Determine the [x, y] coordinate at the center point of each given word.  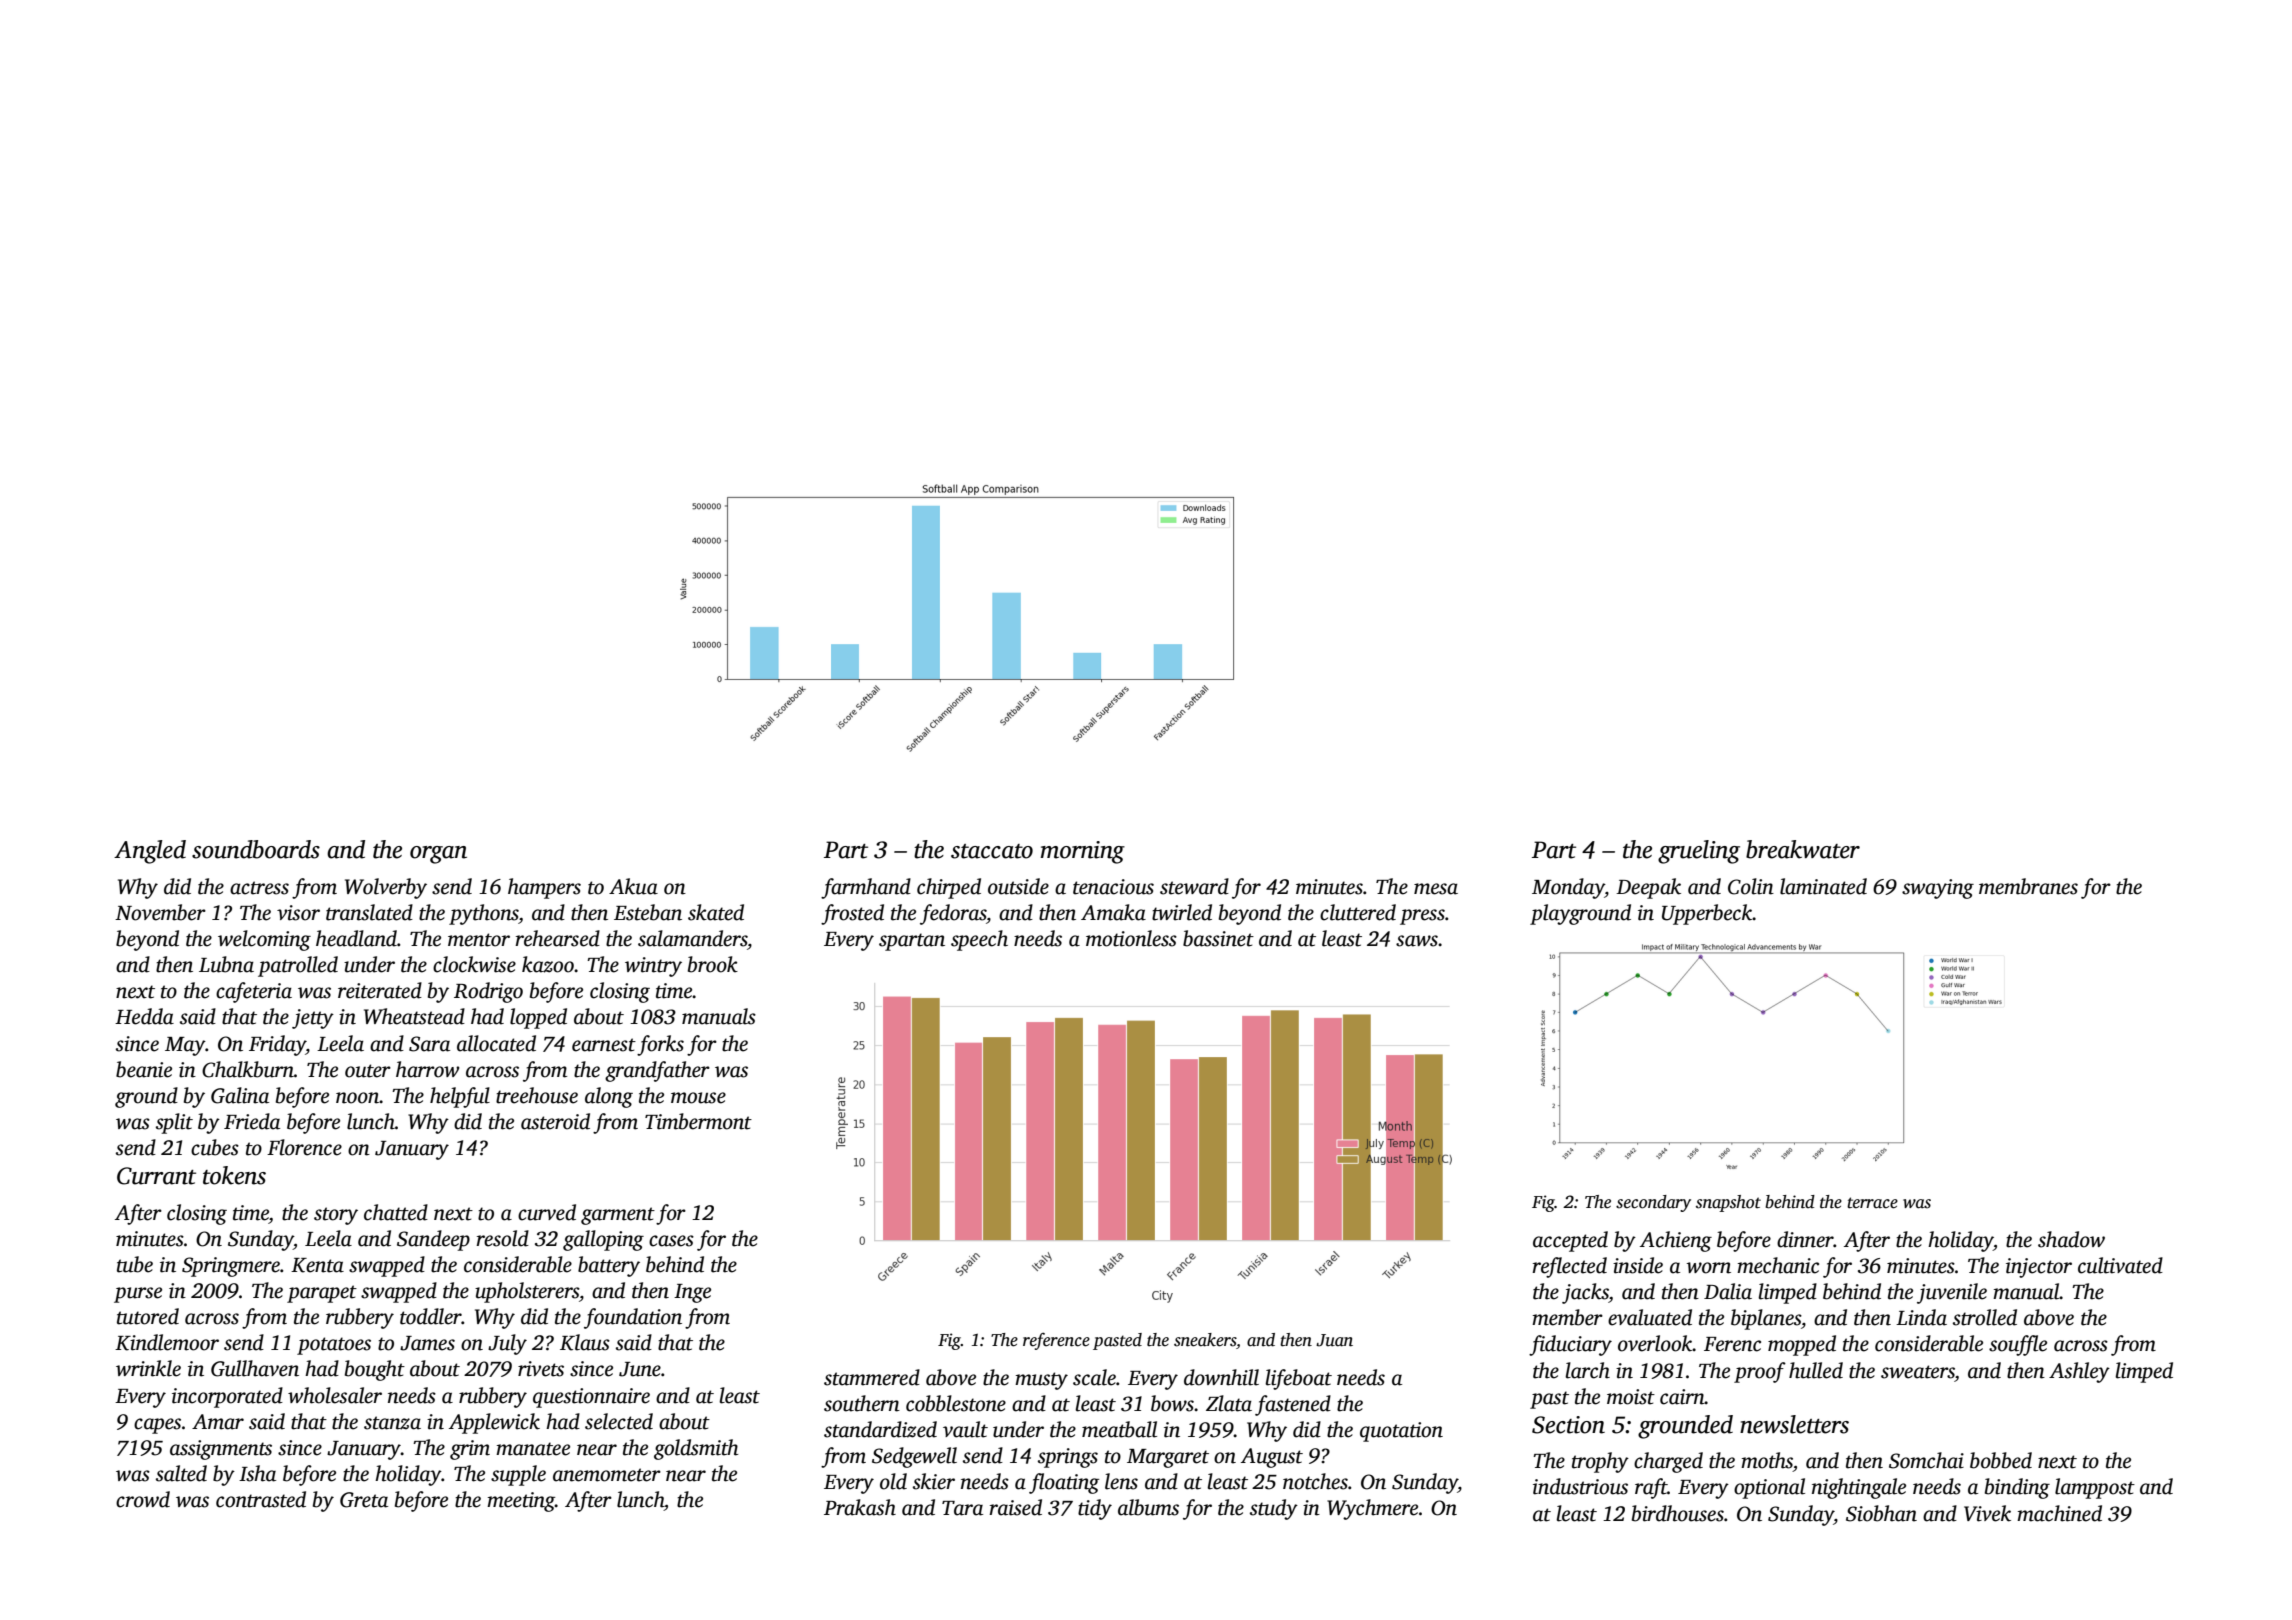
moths [1767, 1460]
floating [1064, 1483]
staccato [992, 851]
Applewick [494, 1423]
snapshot [1728, 1203]
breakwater [1803, 849]
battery [609, 1266]
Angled [150, 852]
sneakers [1205, 1340]
